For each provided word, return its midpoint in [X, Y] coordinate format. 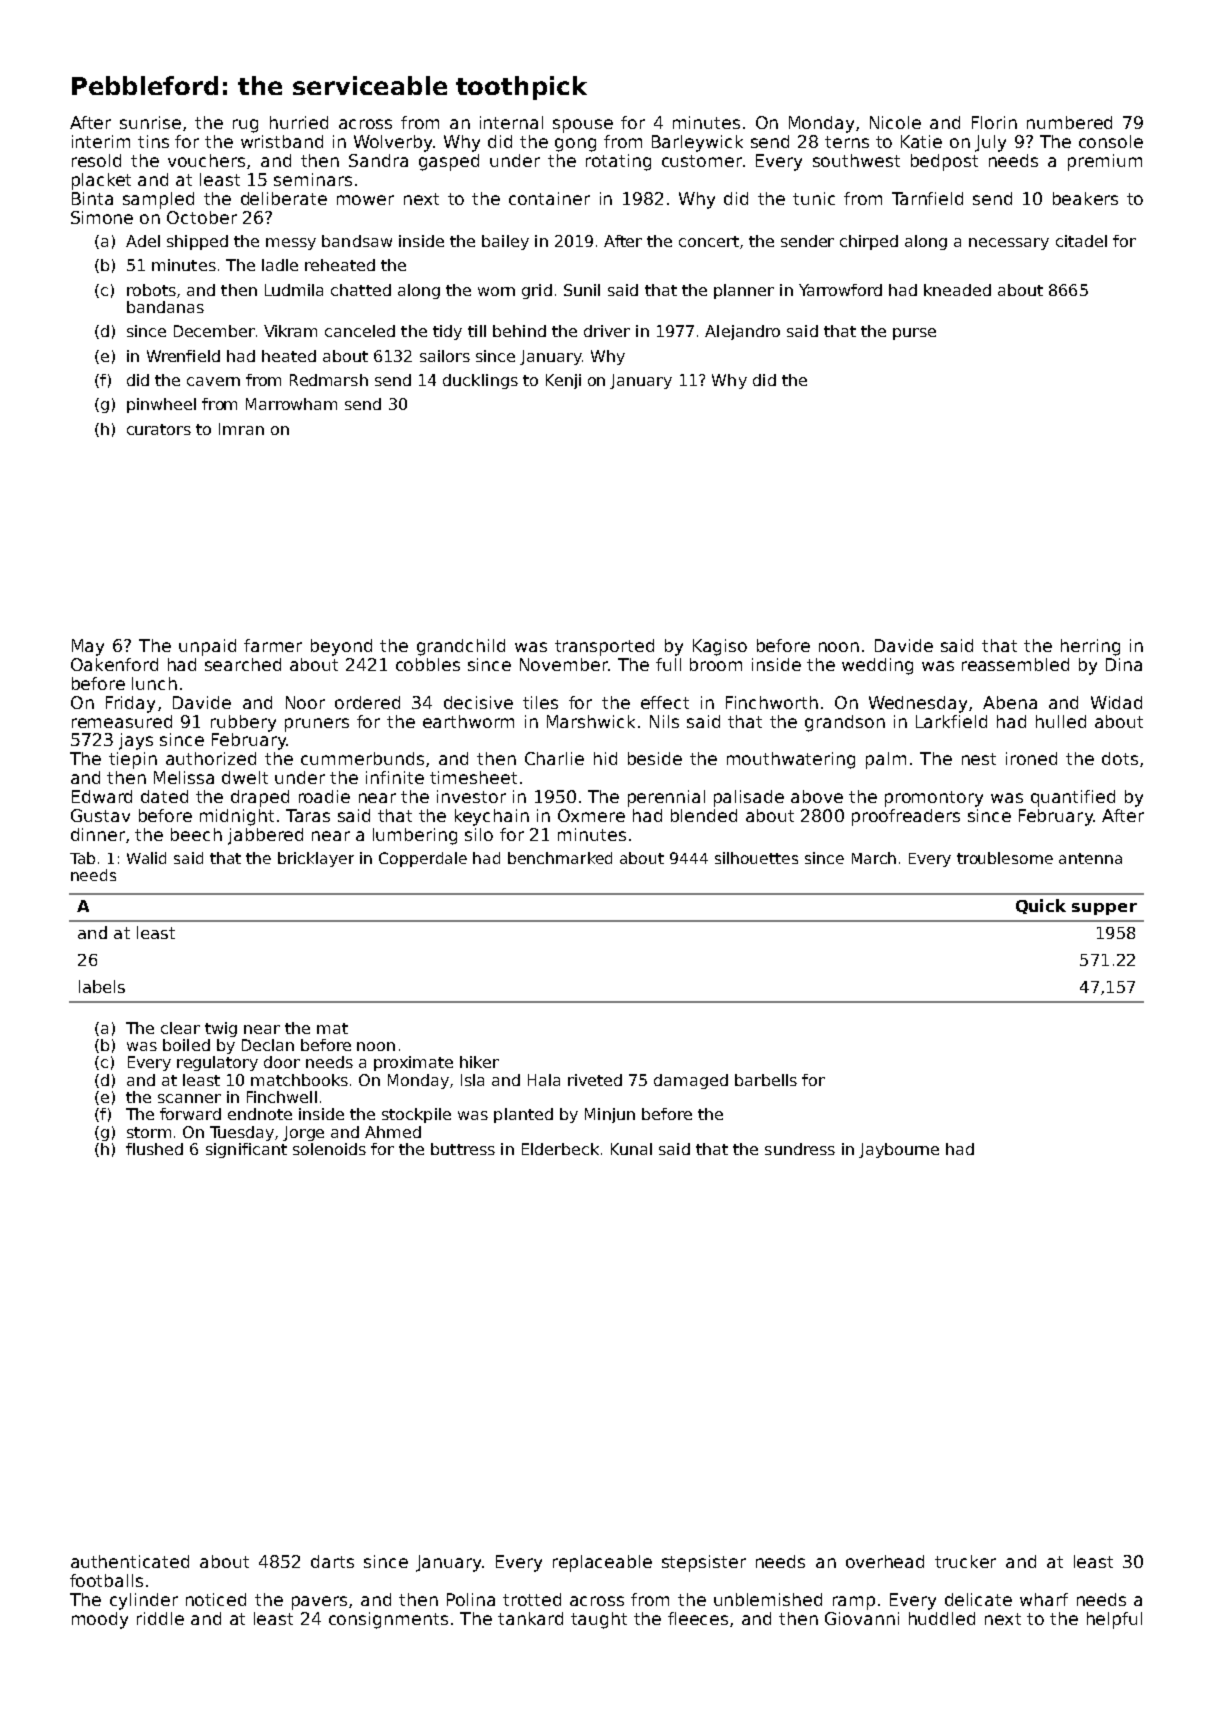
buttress [463, 1149]
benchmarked [560, 858]
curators [159, 429]
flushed [154, 1149]
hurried [299, 122]
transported [604, 647]
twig [221, 1029]
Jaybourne [899, 1150]
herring [1090, 647]
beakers [1085, 198]
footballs [106, 1580]
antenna [1090, 858]
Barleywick [697, 143]
